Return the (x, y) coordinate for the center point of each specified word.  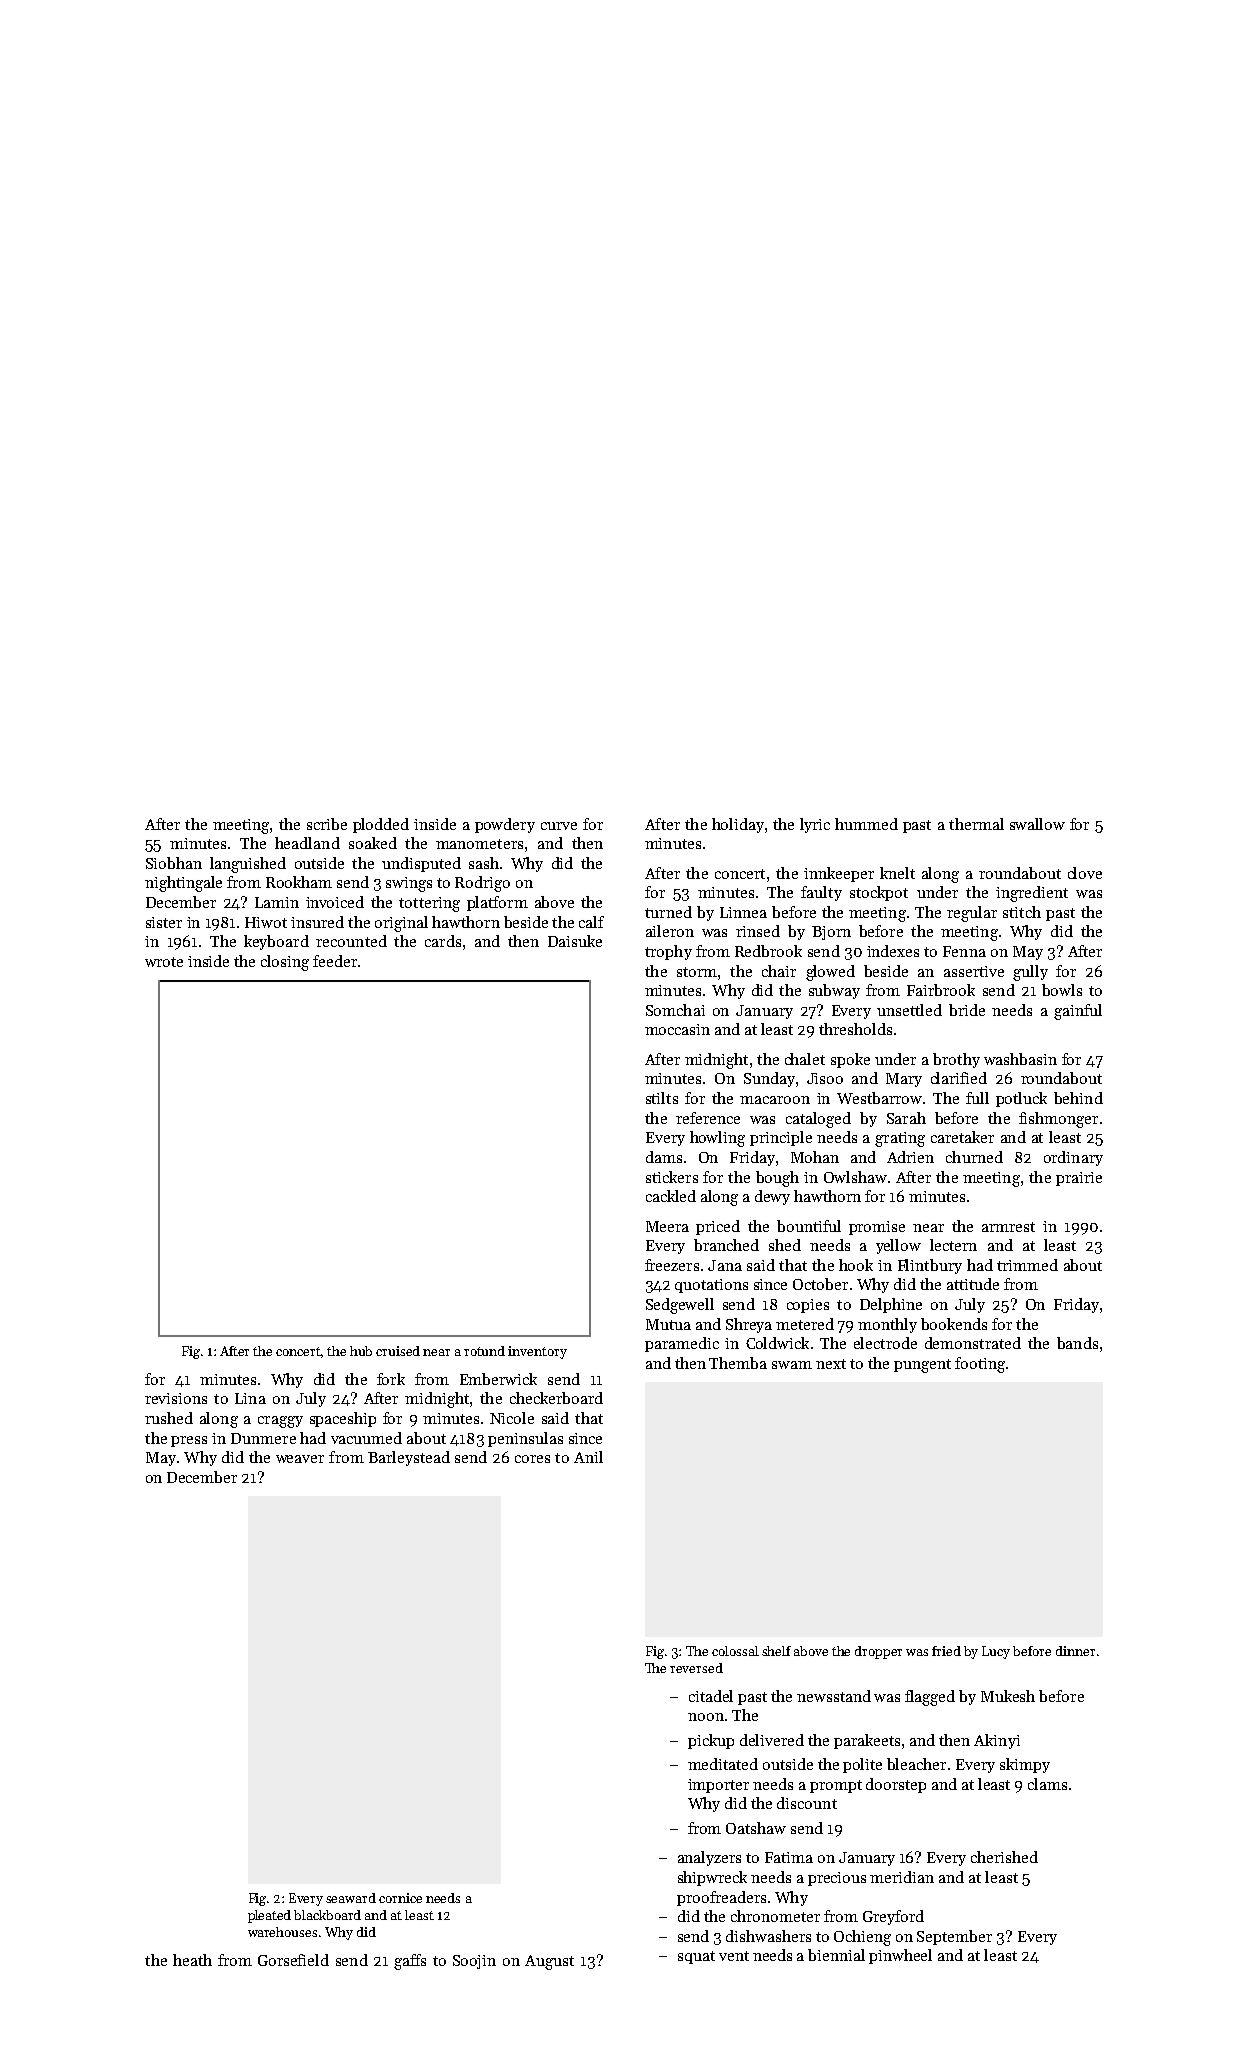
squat (696, 1957)
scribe (327, 824)
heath (192, 1960)
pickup (711, 1741)
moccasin (677, 1029)
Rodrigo (482, 884)
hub (361, 1351)
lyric (815, 825)
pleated (269, 1916)
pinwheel (900, 1956)
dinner (1075, 1651)
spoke (850, 1060)
